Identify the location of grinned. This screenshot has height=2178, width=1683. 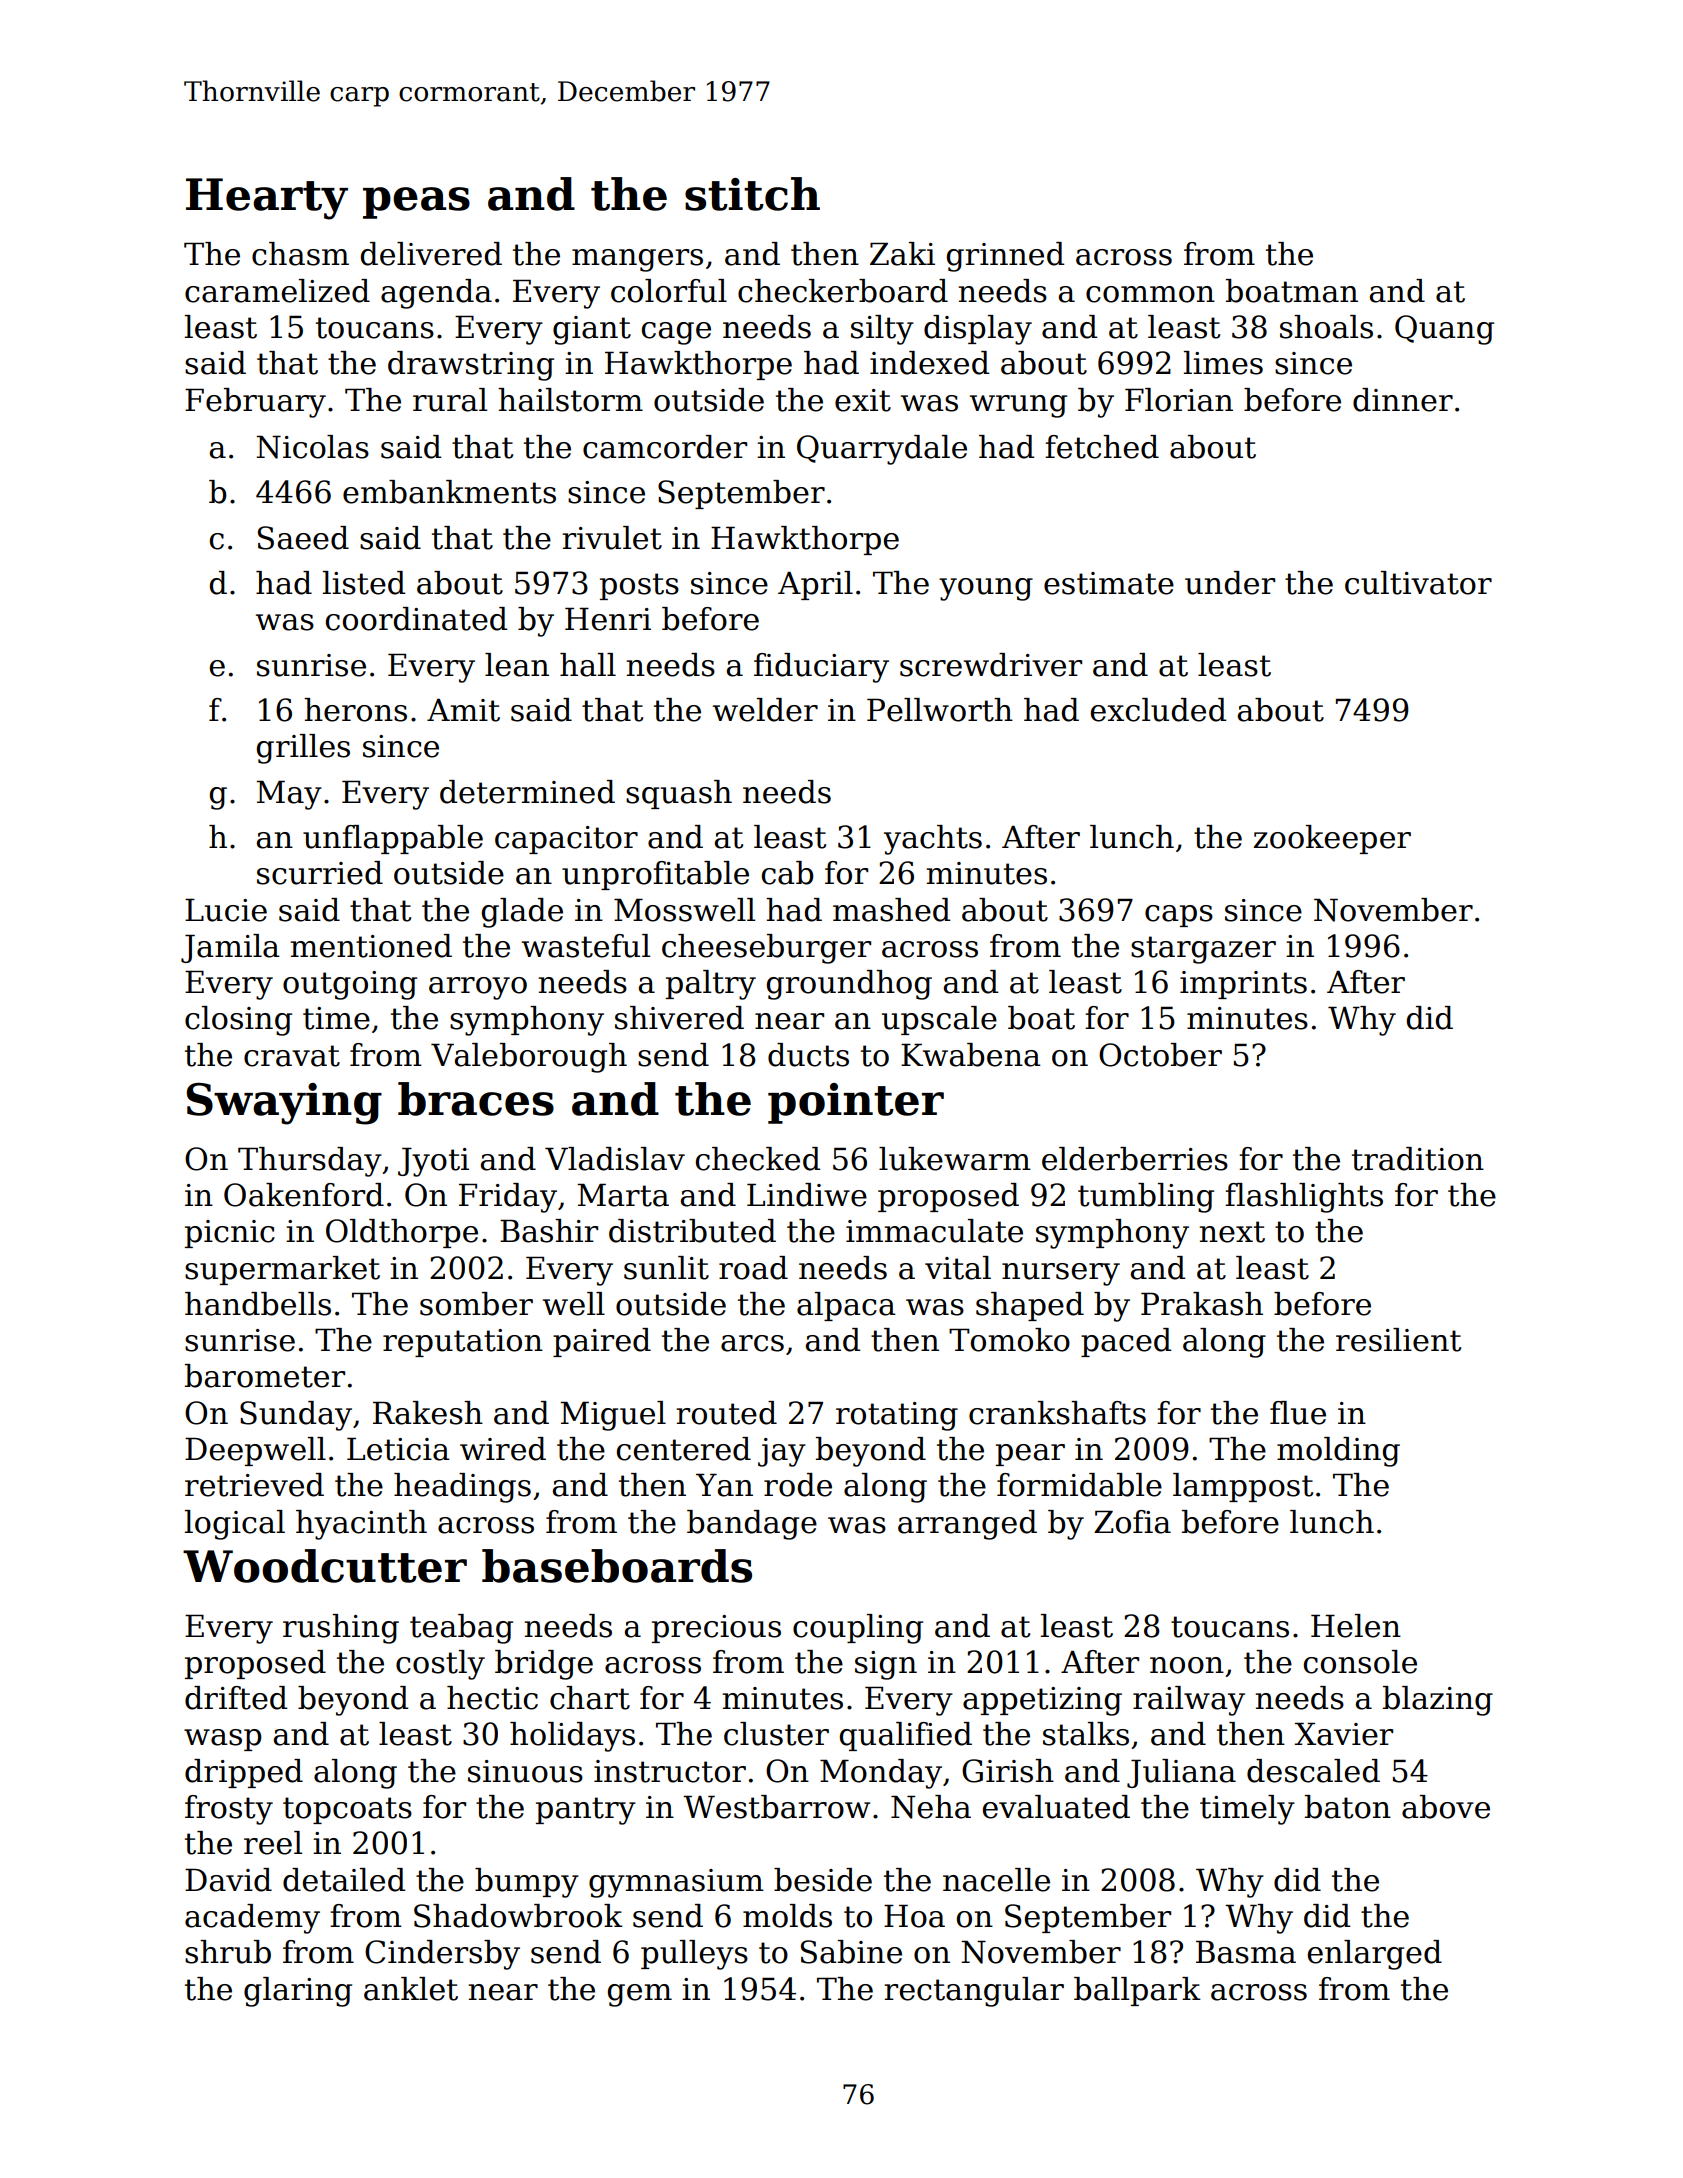
(1005, 257).
